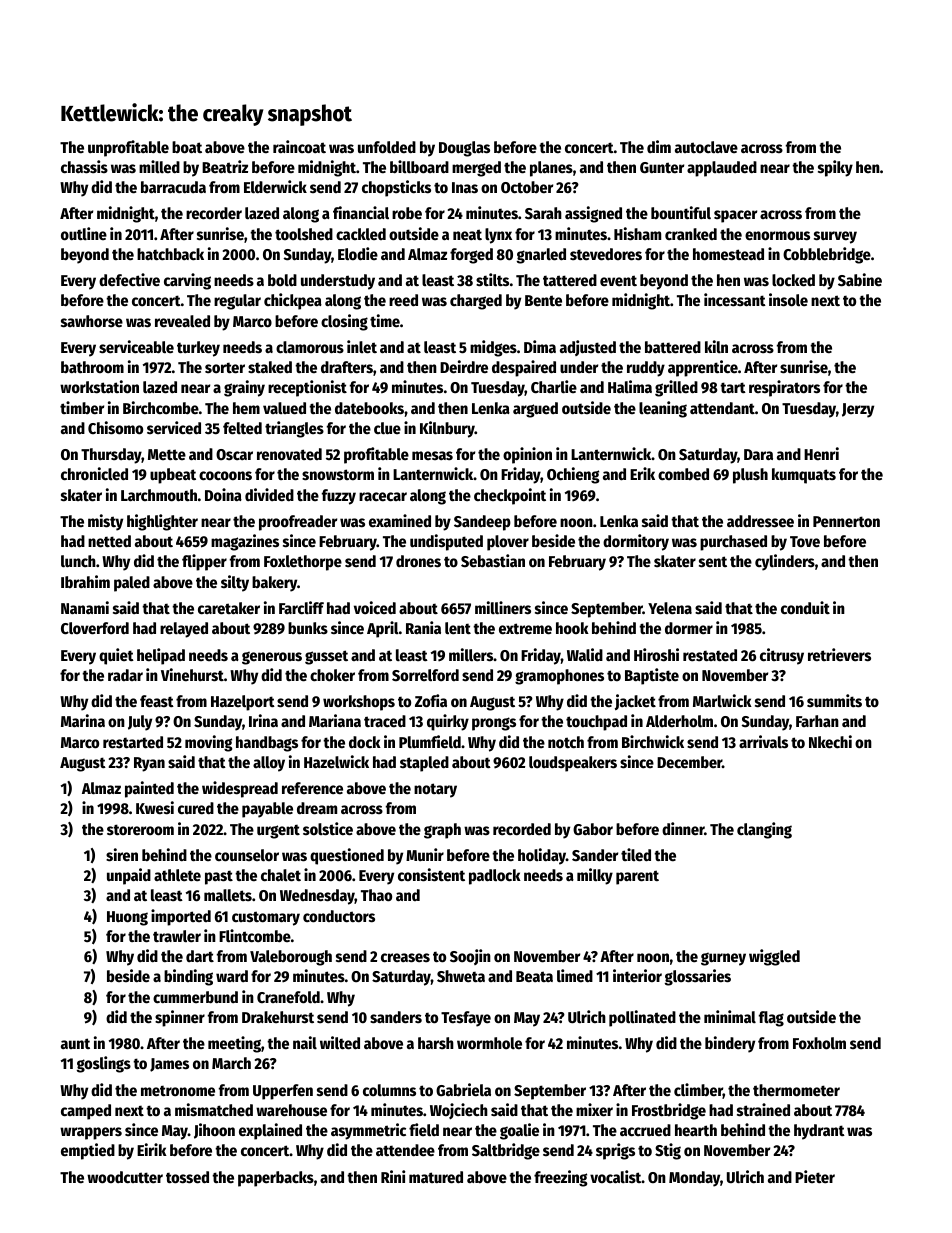  I want to click on Elderwick, so click(275, 187).
